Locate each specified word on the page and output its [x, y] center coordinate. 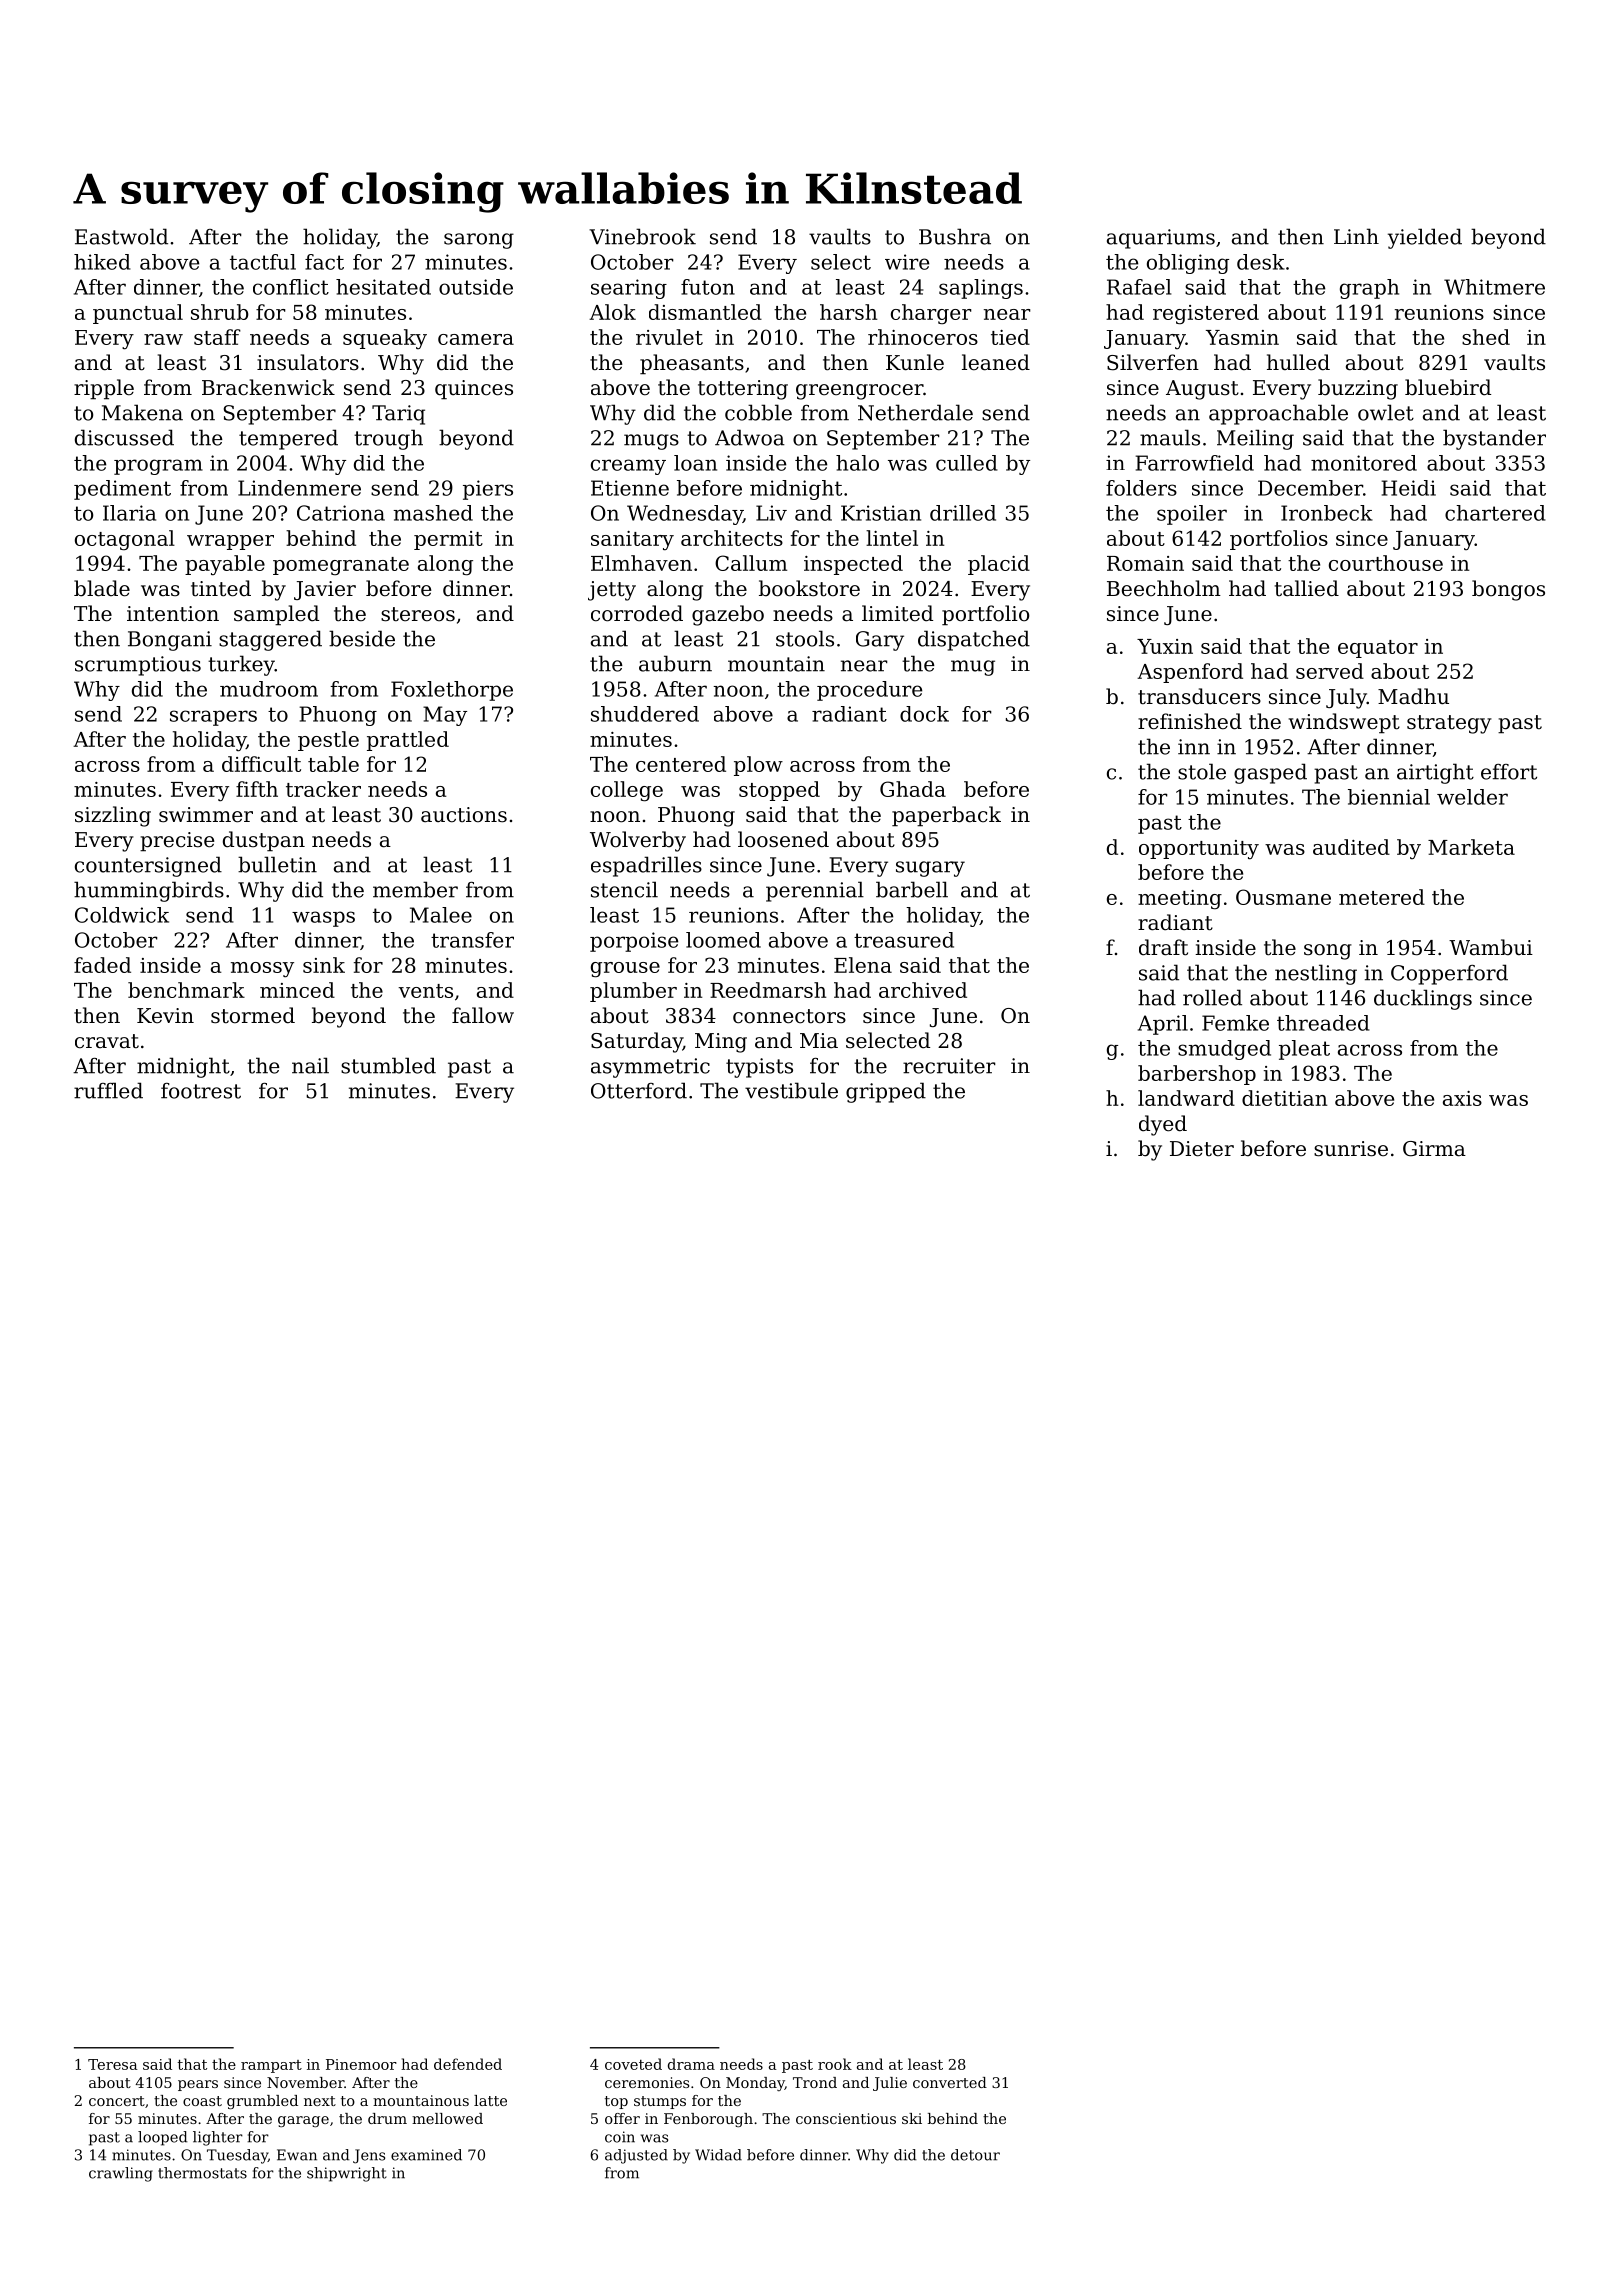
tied [1010, 337]
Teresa [113, 2064]
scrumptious [138, 666]
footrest [201, 1091]
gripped [886, 1092]
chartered [1495, 513]
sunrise [1351, 1149]
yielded [1425, 238]
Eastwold [121, 236]
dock [924, 714]
